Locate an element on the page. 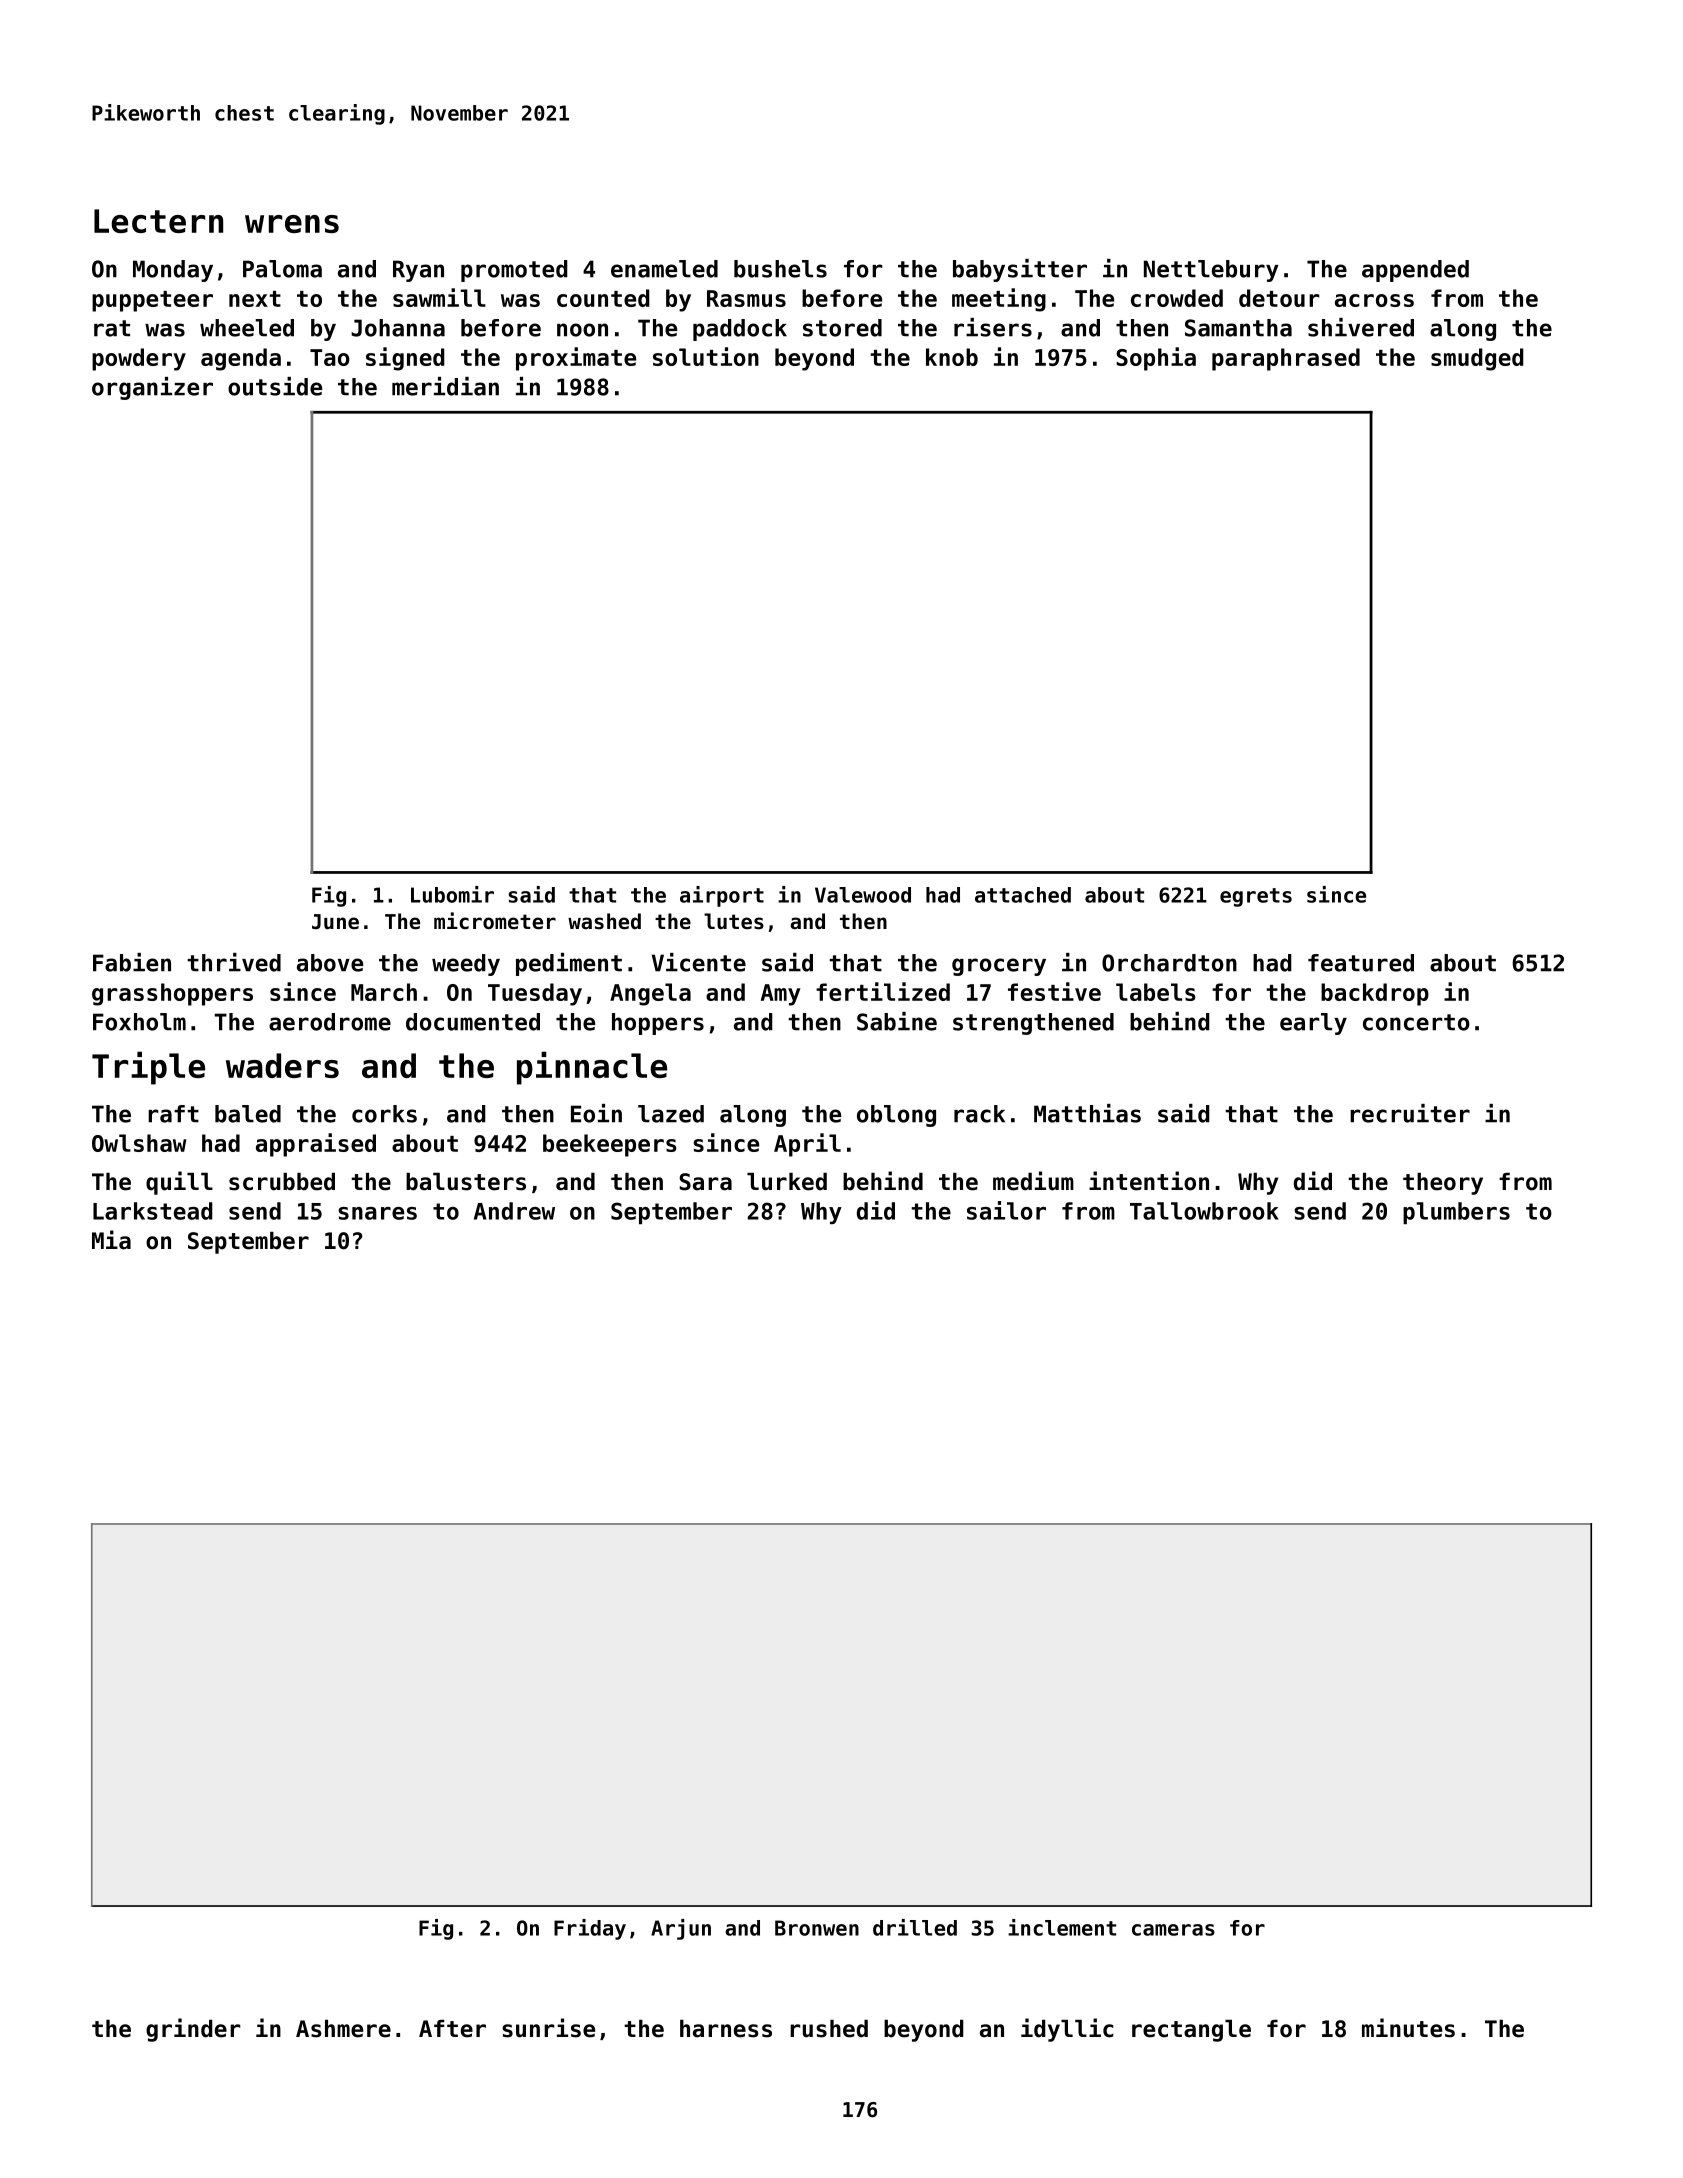  bushels is located at coordinates (780, 269).
